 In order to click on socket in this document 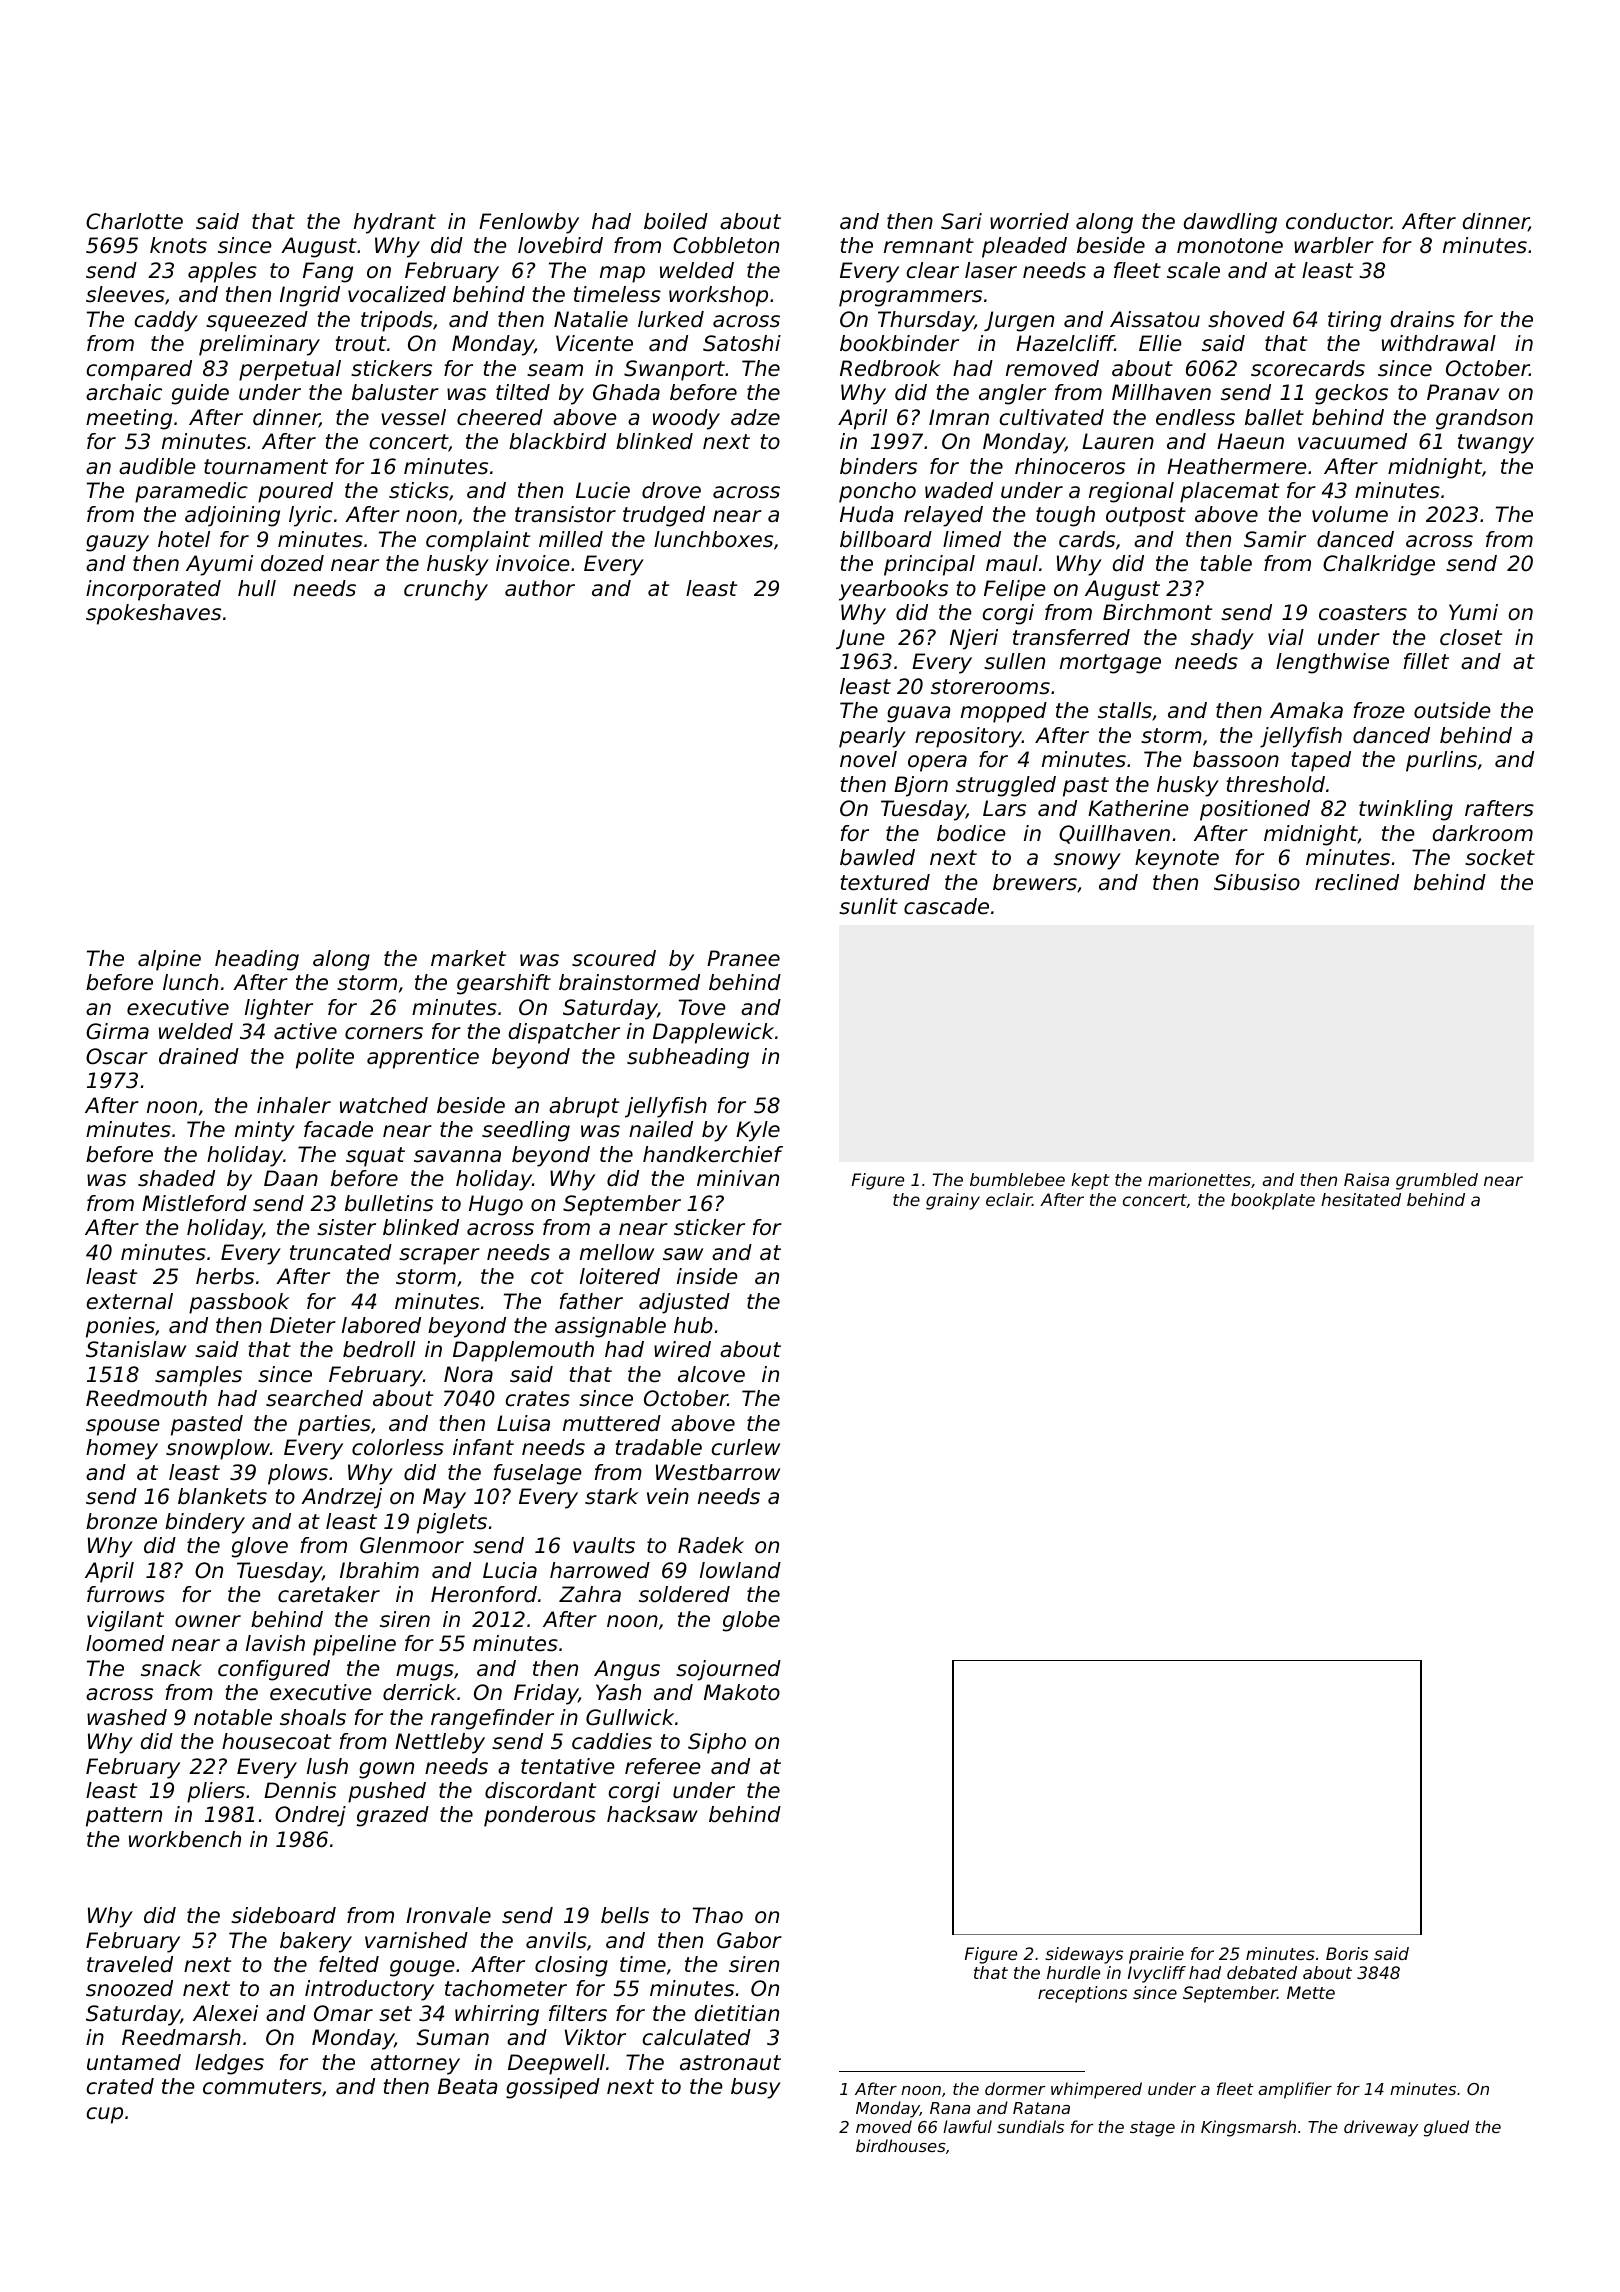, I will do `click(1500, 857)`.
